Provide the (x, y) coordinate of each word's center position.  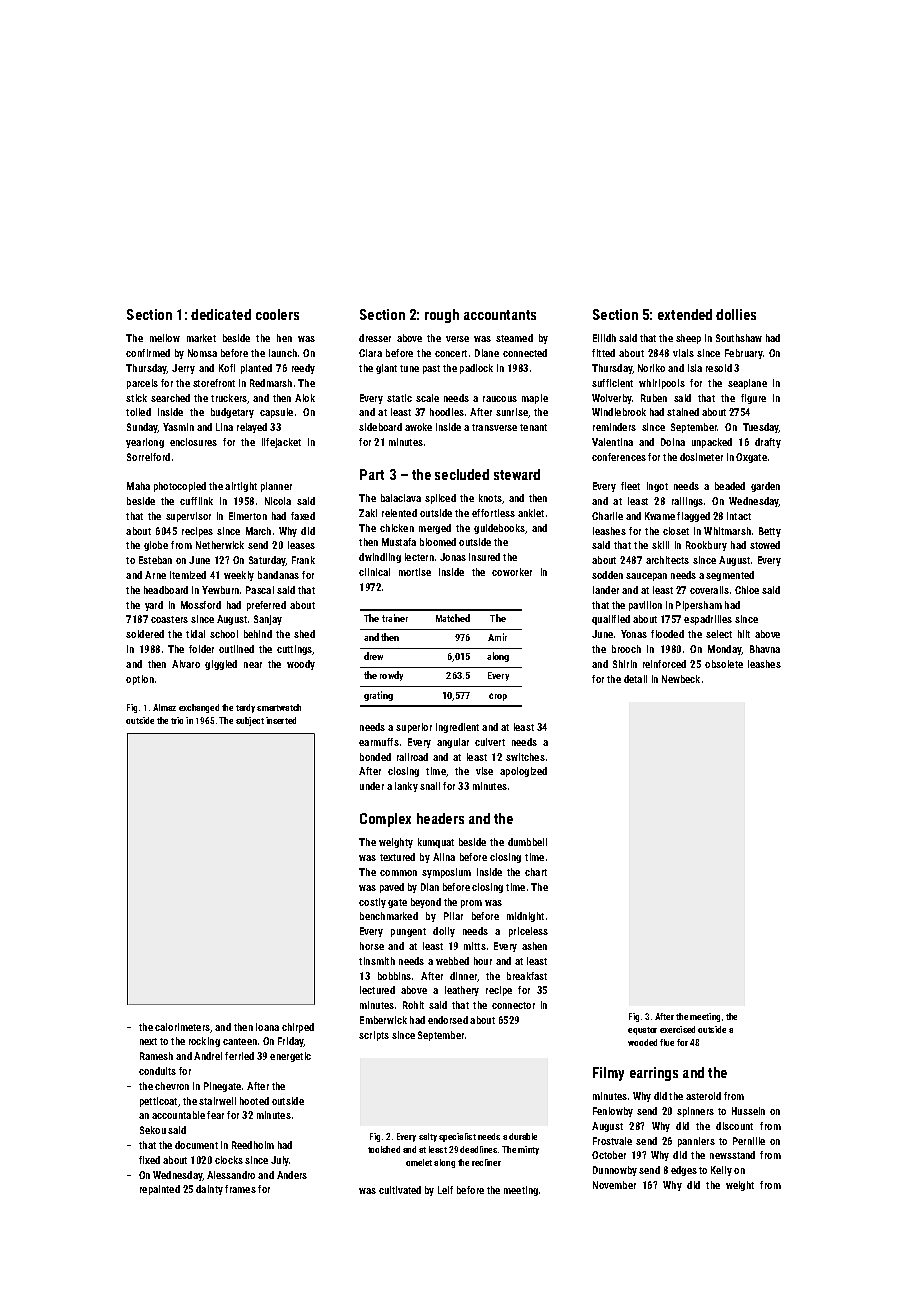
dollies (736, 314)
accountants (500, 315)
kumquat (436, 843)
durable (523, 1136)
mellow (165, 338)
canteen (240, 1041)
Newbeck (681, 679)
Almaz (164, 707)
